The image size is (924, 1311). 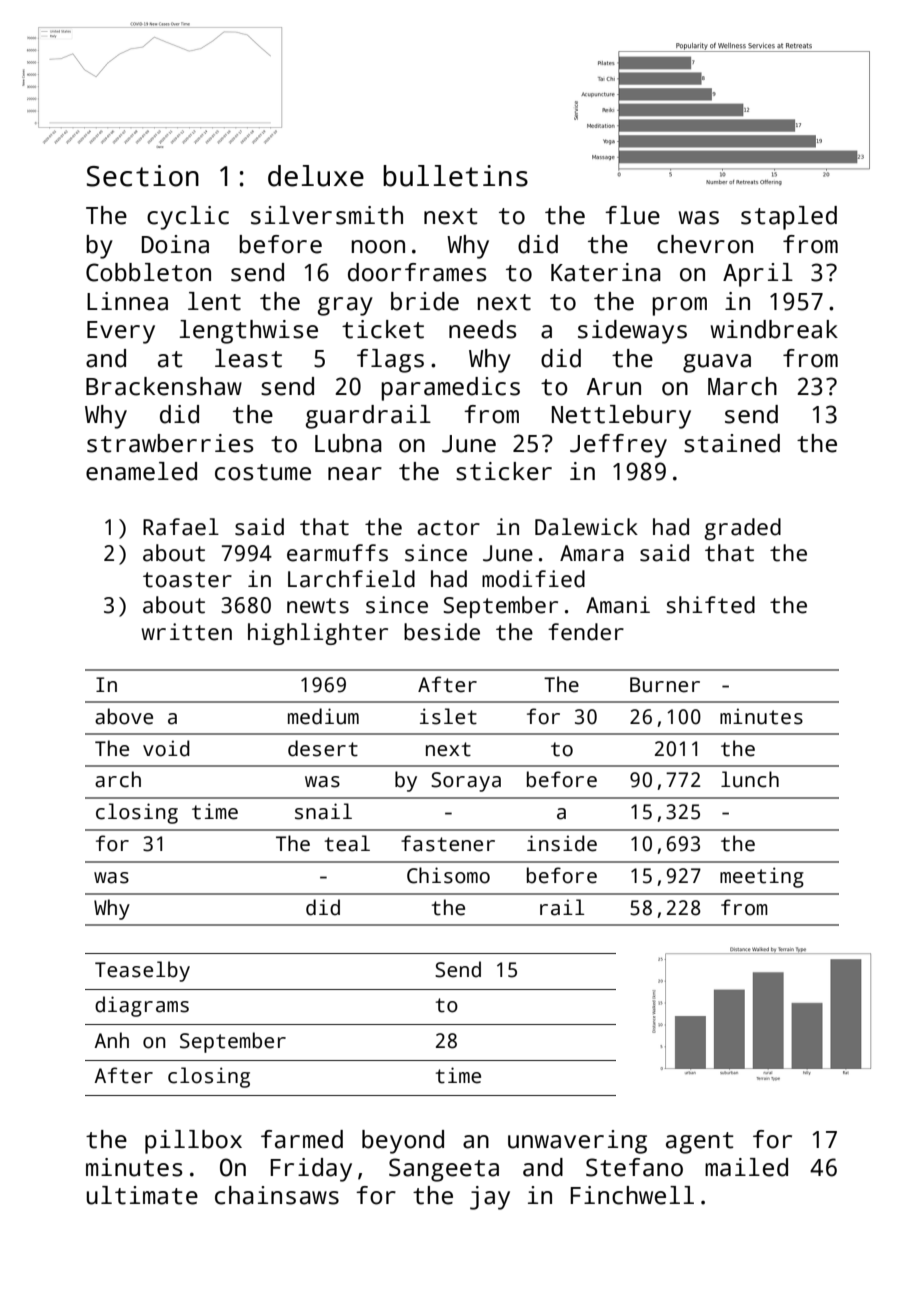 I want to click on agent, so click(x=700, y=1143).
